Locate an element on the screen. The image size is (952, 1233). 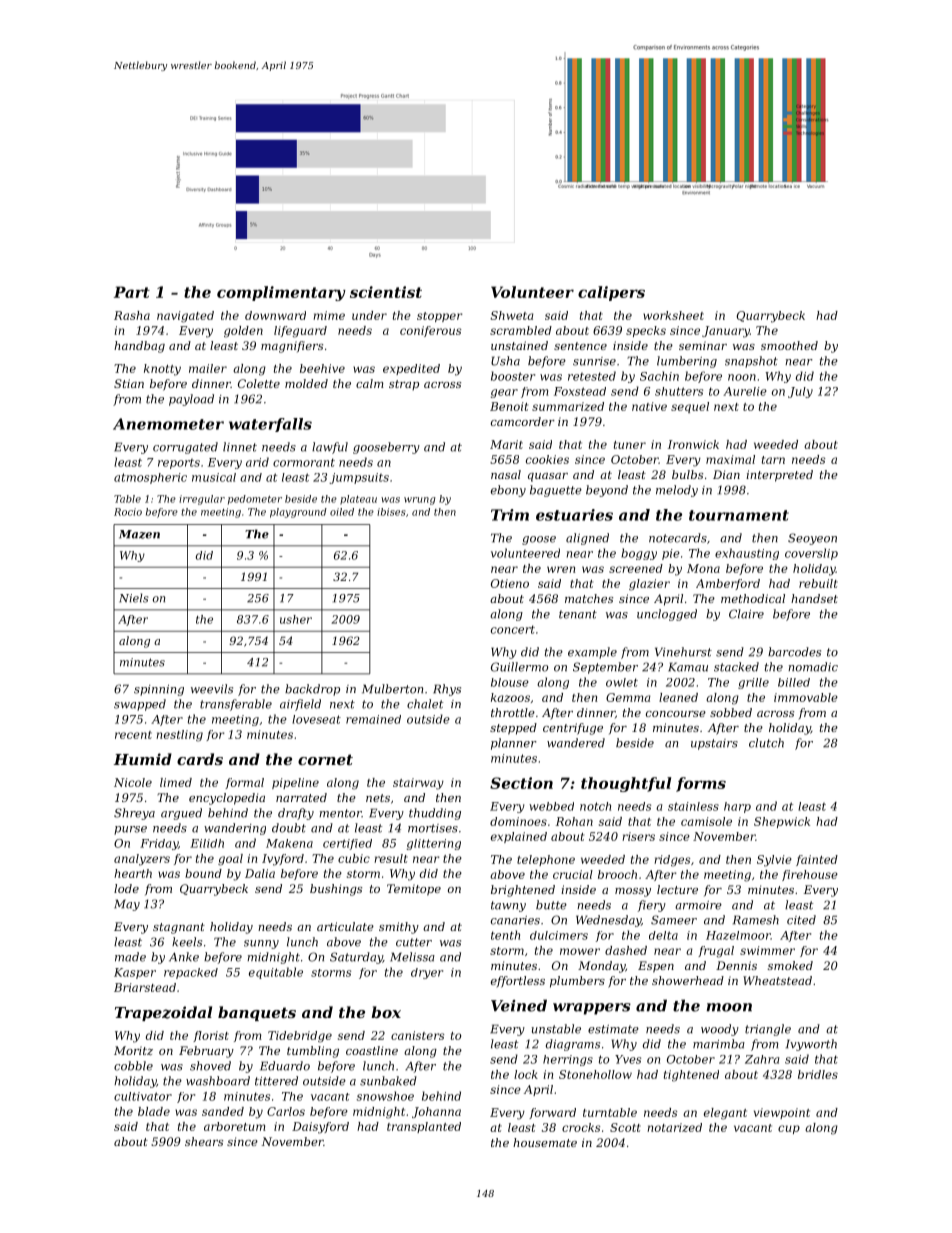
tenant is located at coordinates (578, 614).
